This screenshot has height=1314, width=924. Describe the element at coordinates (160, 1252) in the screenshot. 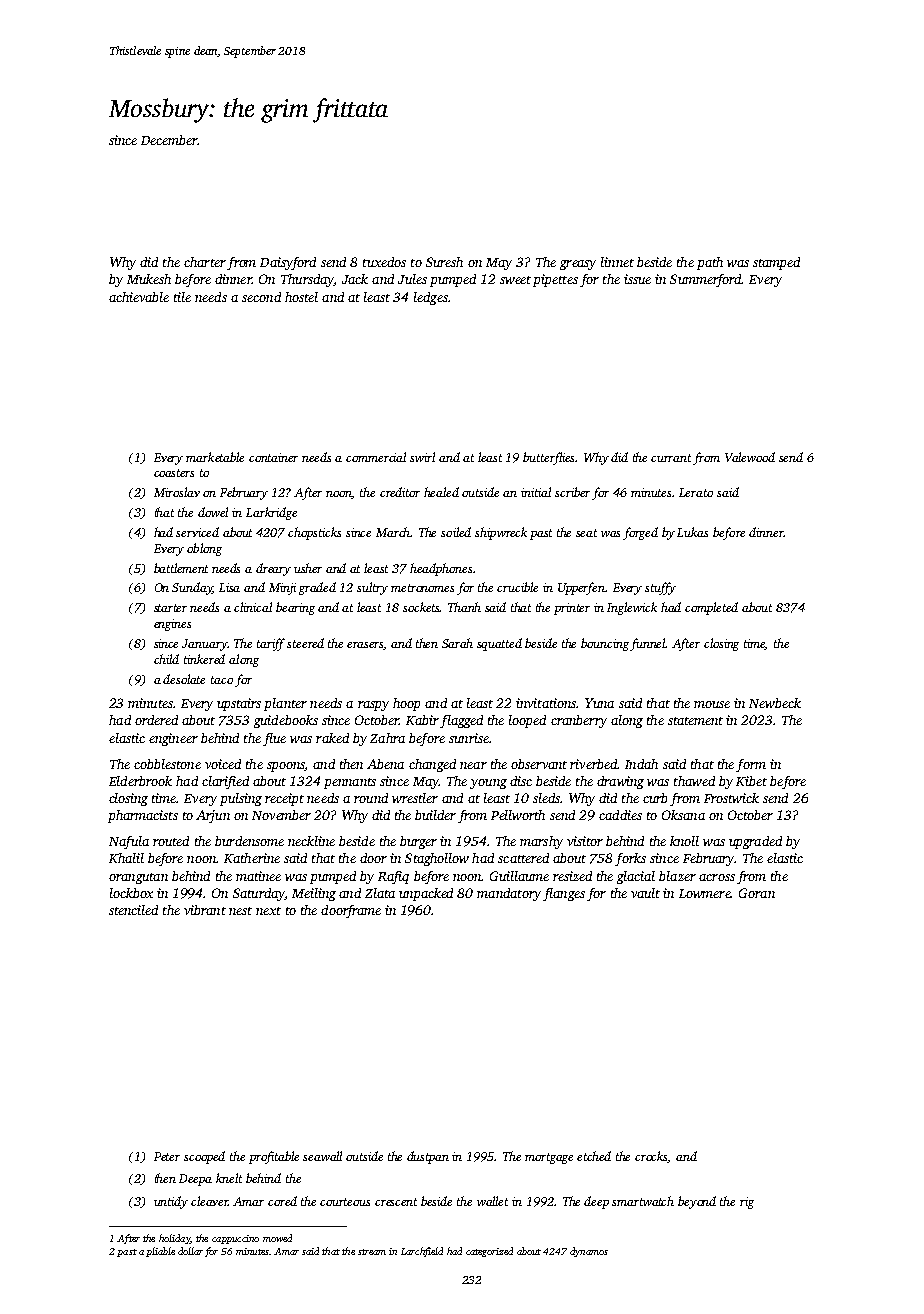

I see `pliable` at that location.
